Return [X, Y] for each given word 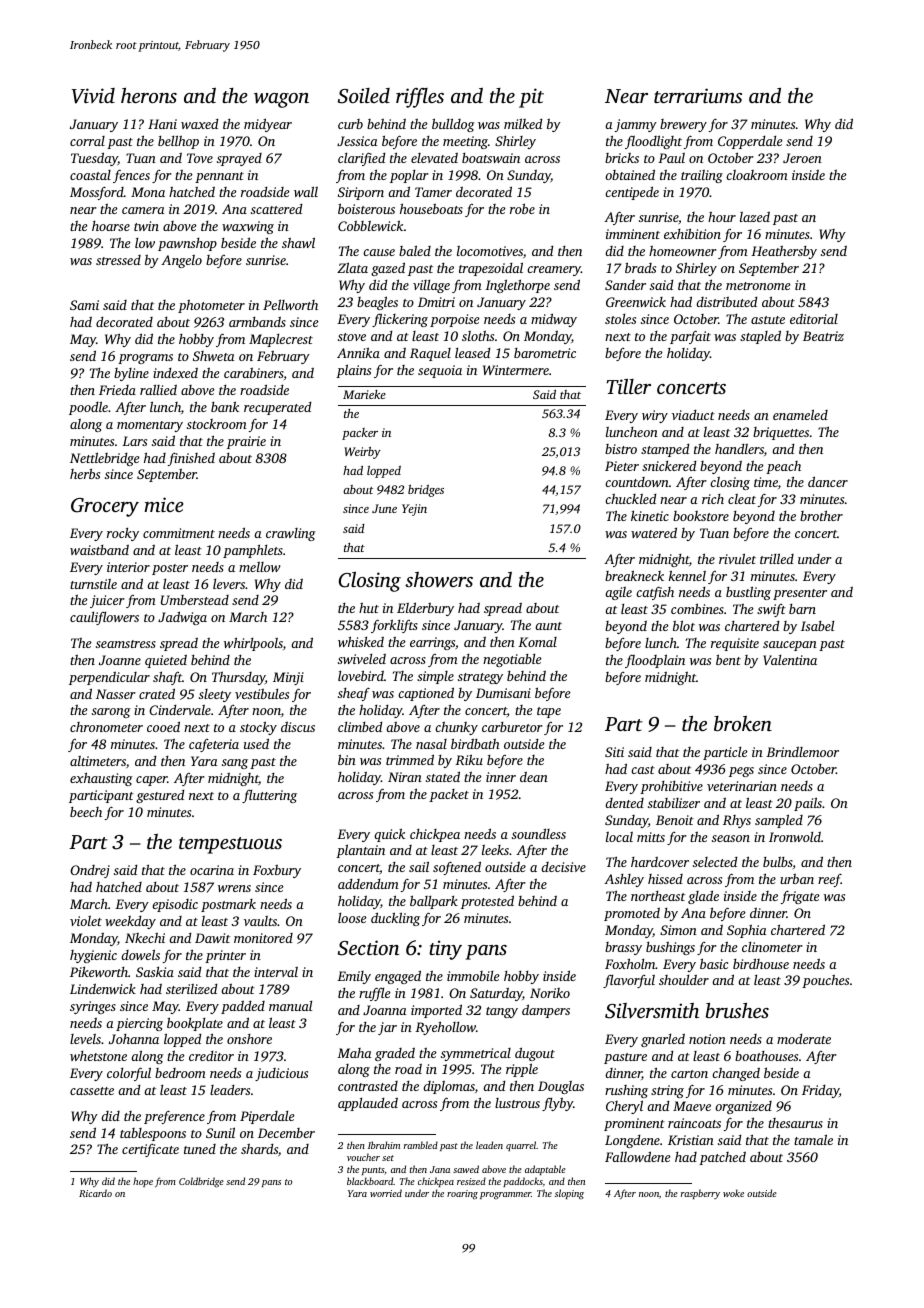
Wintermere [516, 370]
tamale [813, 1139]
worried [386, 1193]
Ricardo [95, 1193]
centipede [632, 193]
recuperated [277, 408]
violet [86, 921]
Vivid [93, 96]
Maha [354, 1053]
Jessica [357, 141]
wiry [655, 416]
